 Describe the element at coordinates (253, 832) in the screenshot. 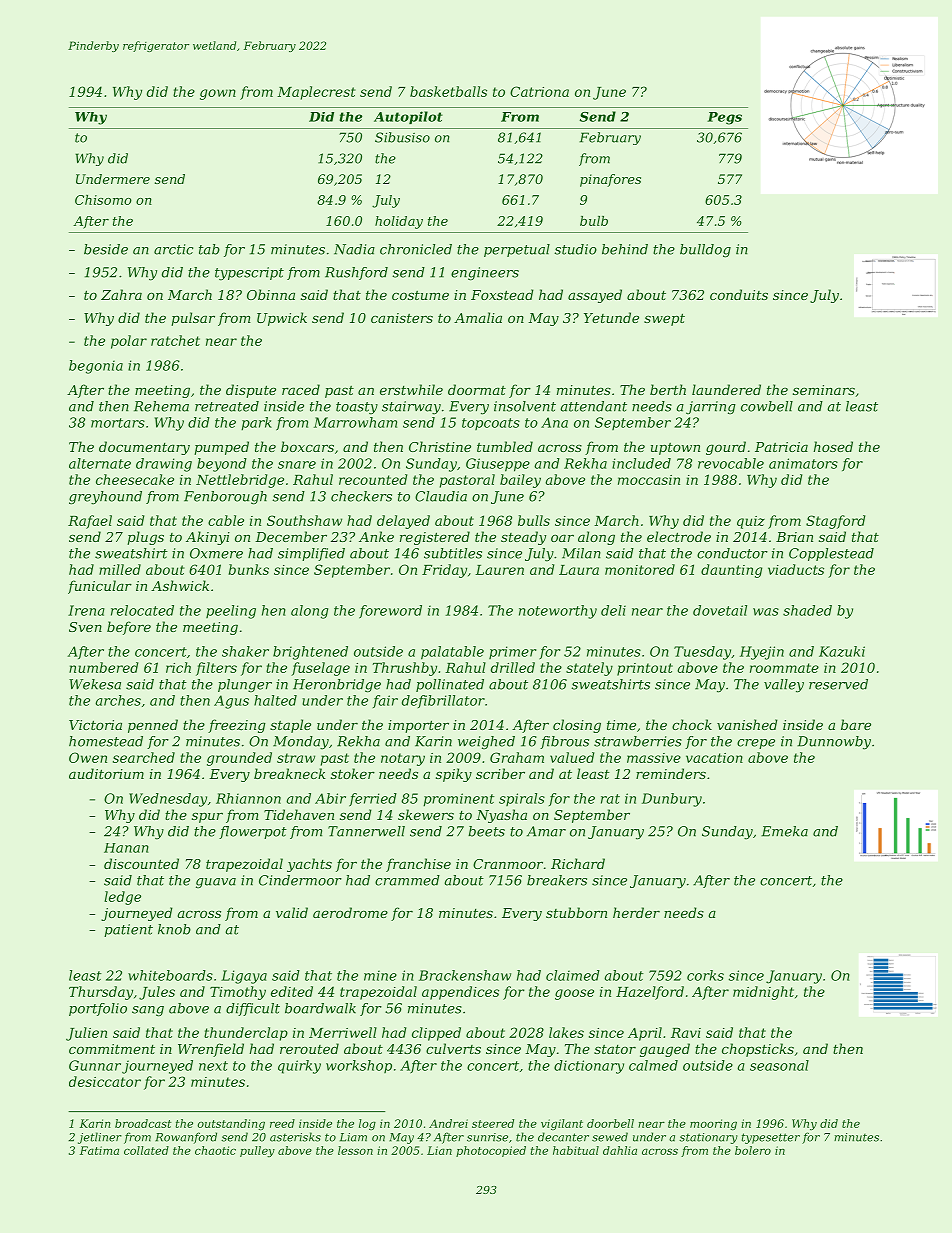

I see `flowerpot` at that location.
